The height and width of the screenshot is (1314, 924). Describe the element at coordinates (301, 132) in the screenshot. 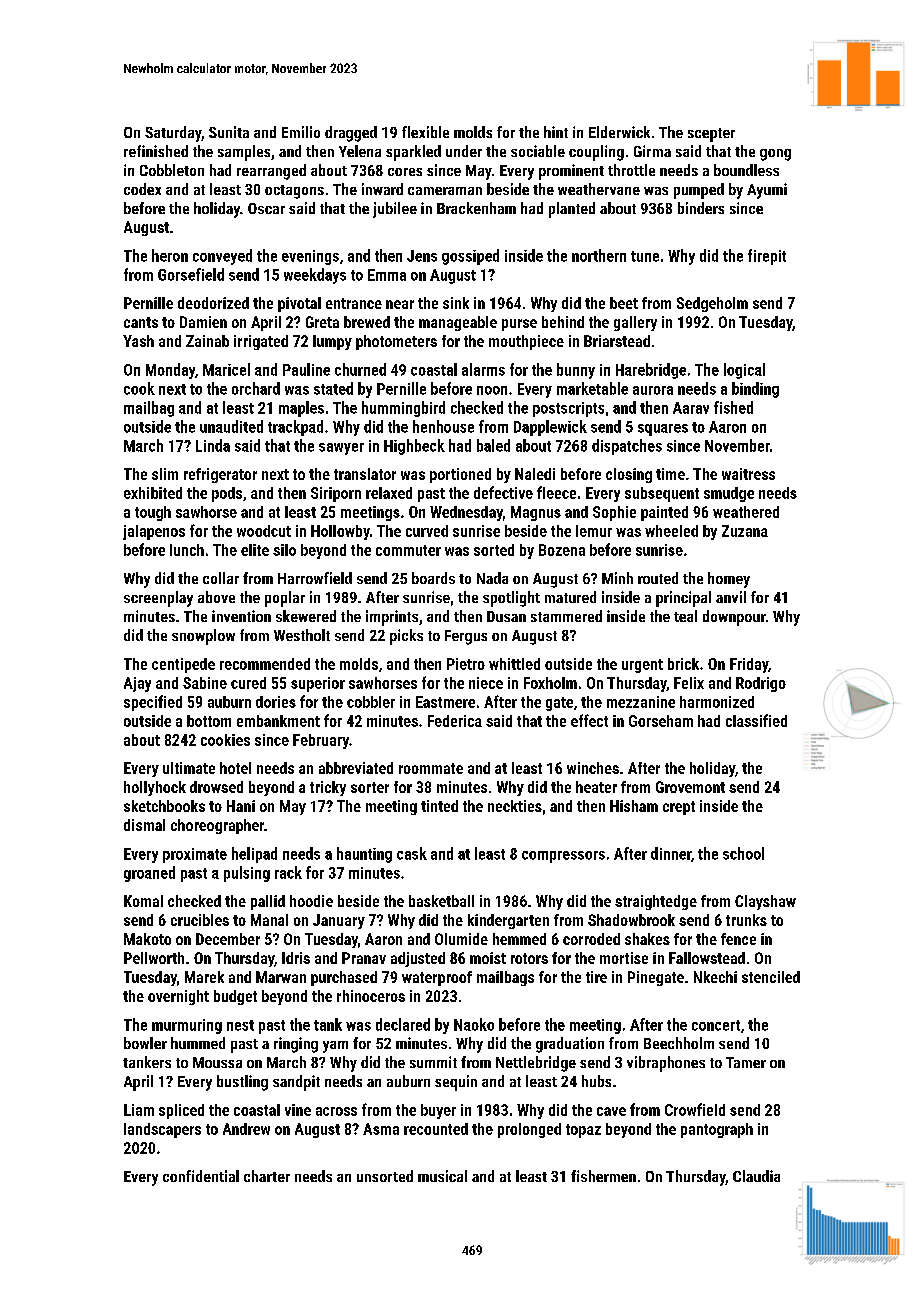

I see `Emilio` at that location.
